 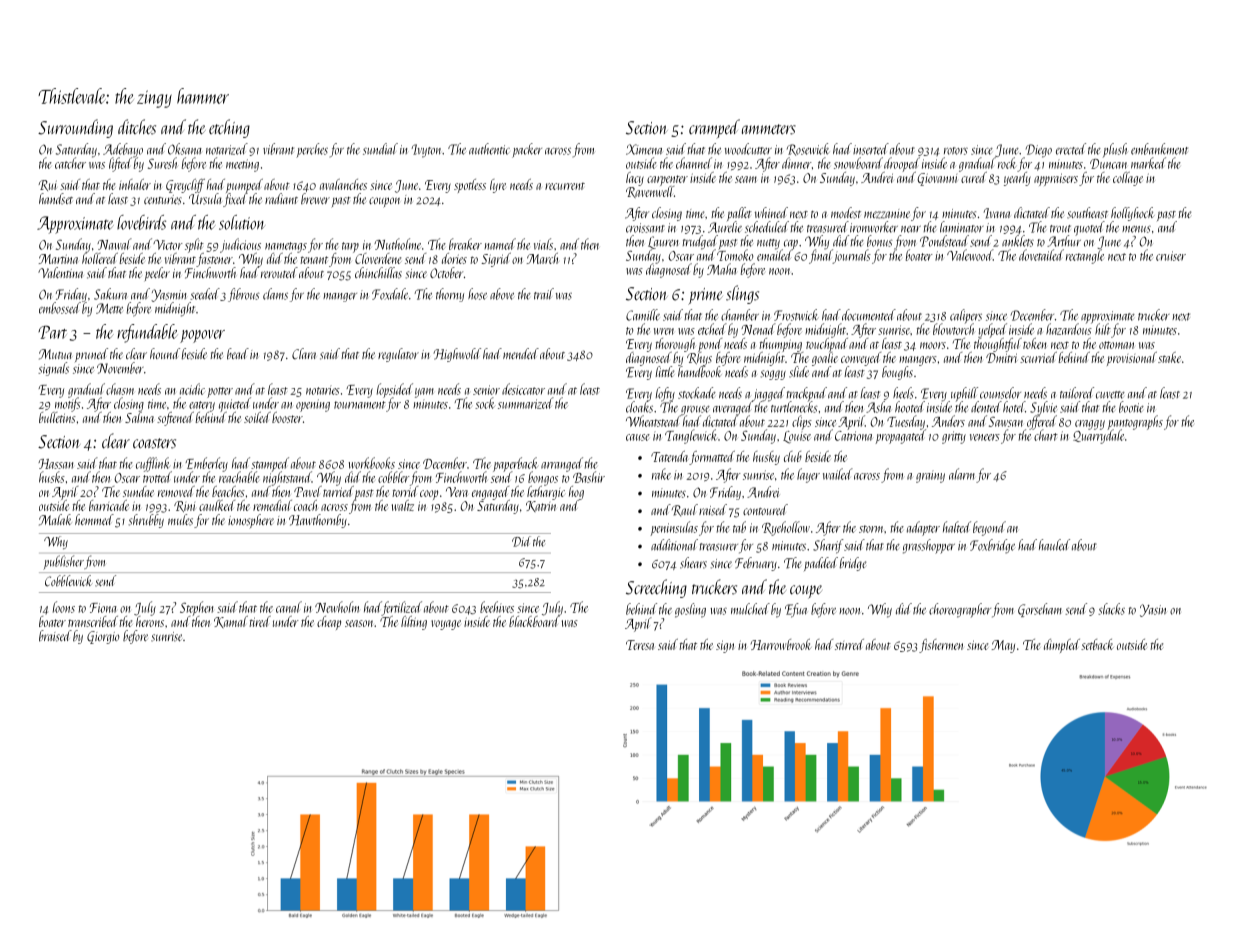 I want to click on transcribed, so click(x=93, y=621).
